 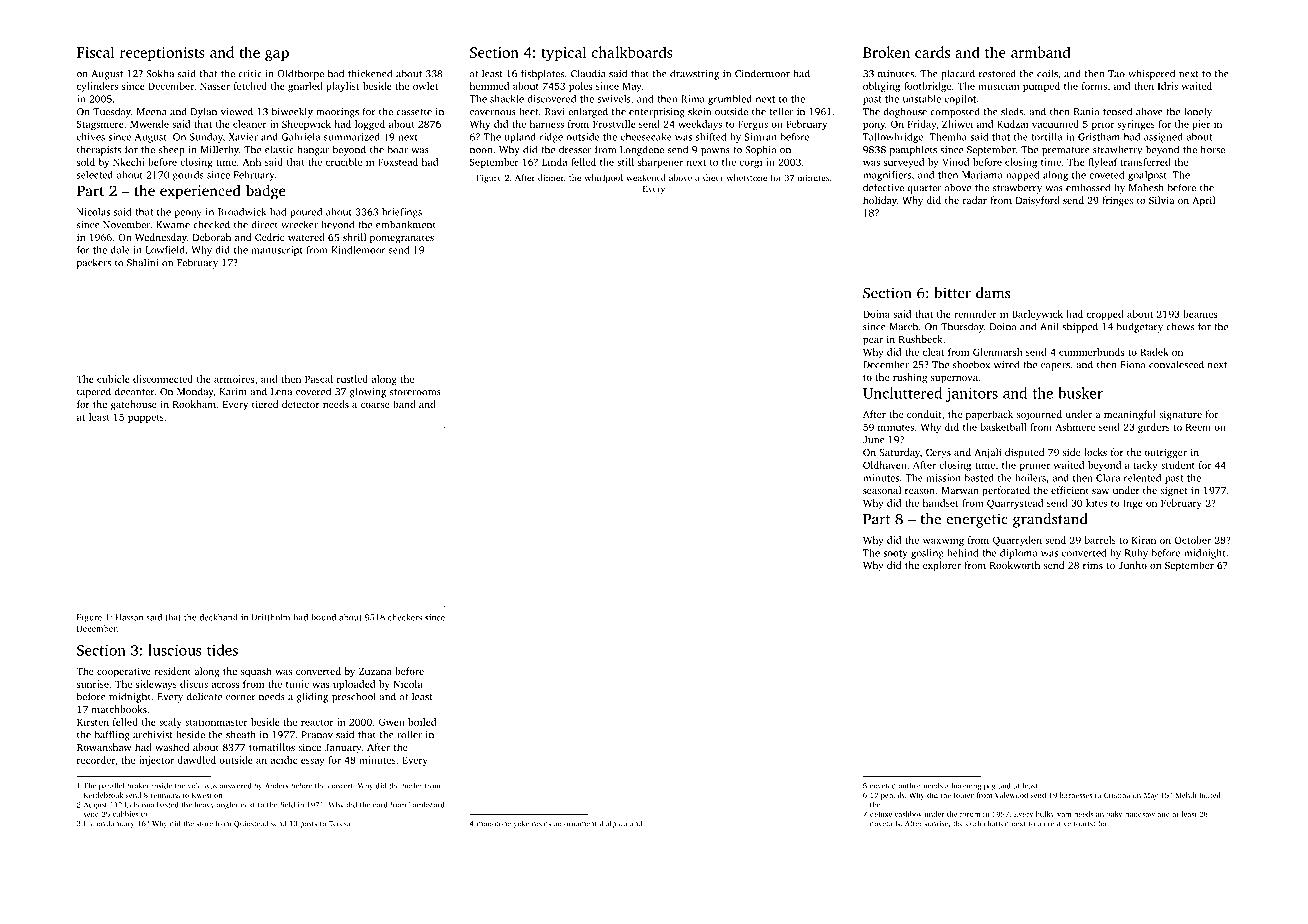 What do you see at coordinates (1151, 74) in the screenshot?
I see `whispered` at bounding box center [1151, 74].
